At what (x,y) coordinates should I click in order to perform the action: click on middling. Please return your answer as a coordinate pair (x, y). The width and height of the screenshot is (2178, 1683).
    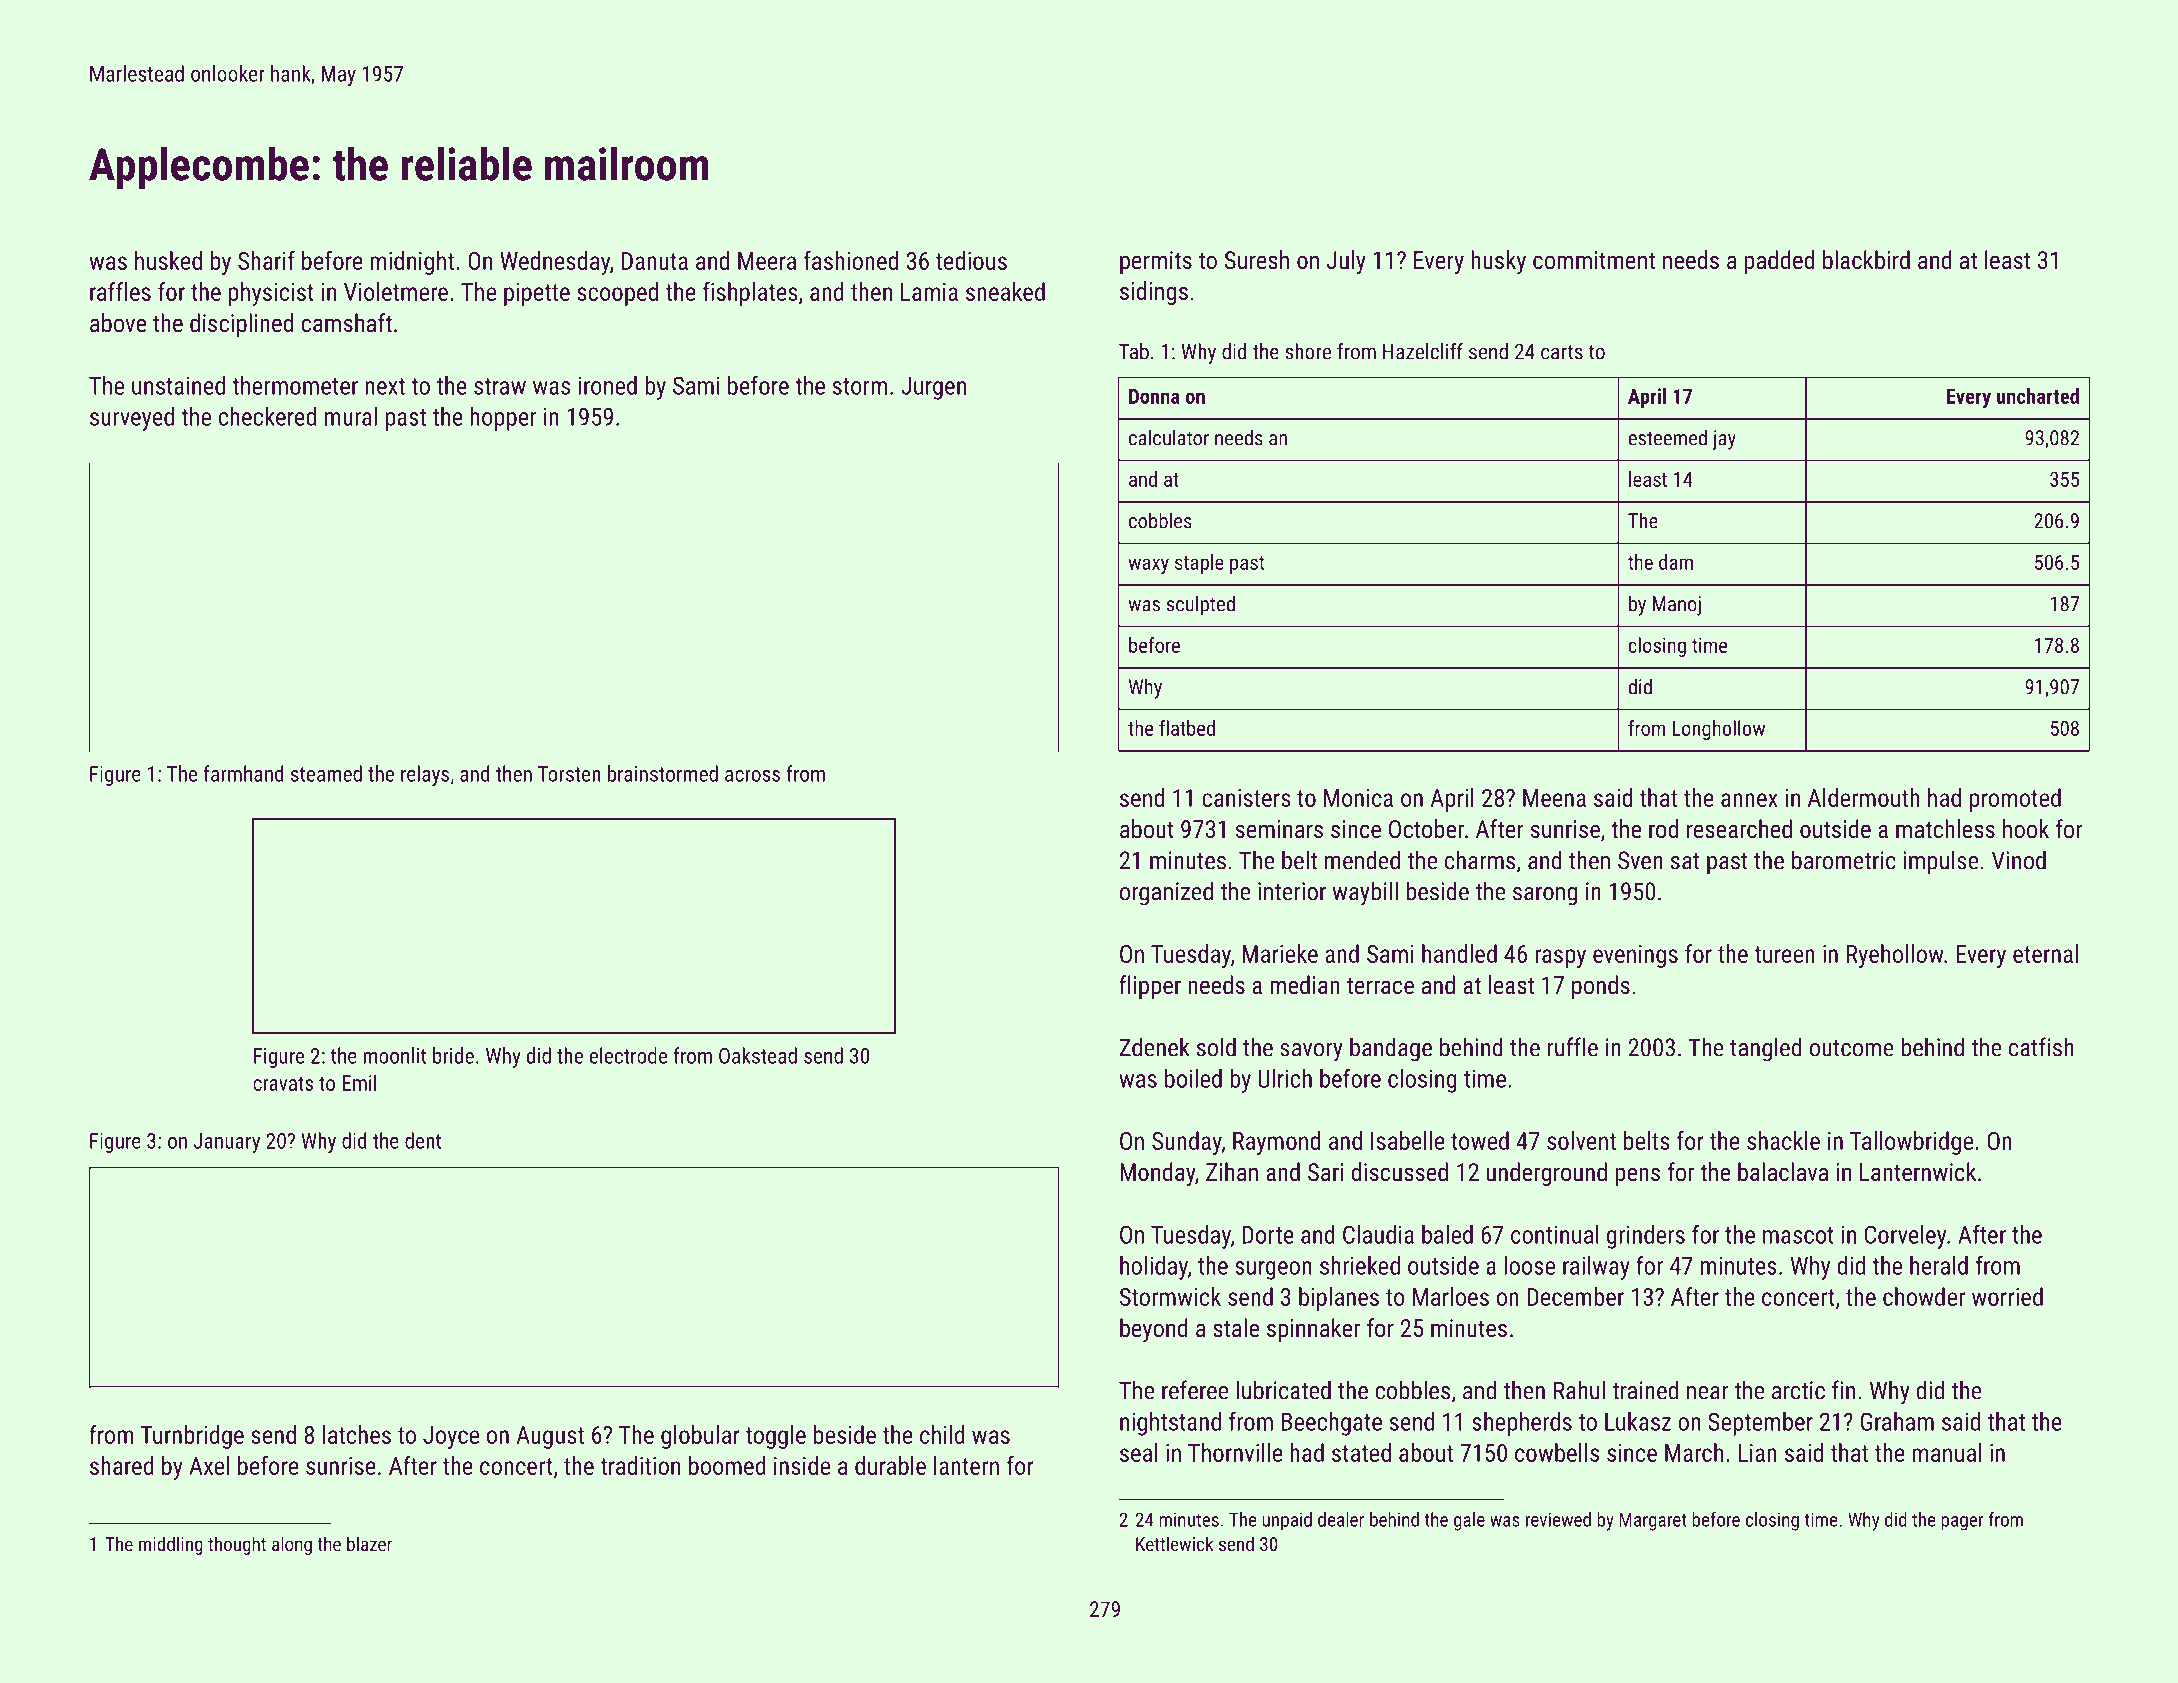
    Looking at the image, I should click on (171, 1545).
